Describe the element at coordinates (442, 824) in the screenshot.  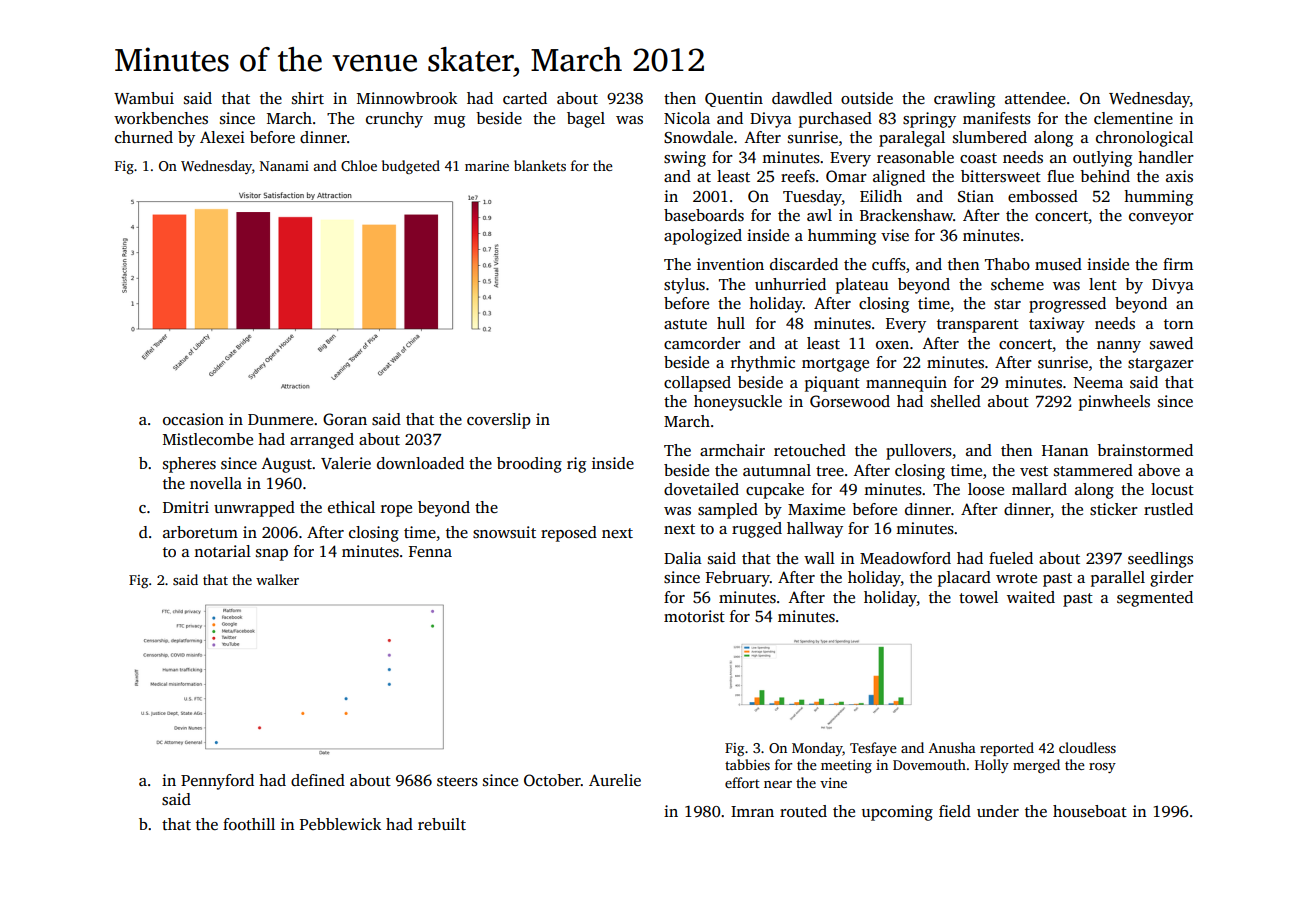
I see `rebuilt` at that location.
